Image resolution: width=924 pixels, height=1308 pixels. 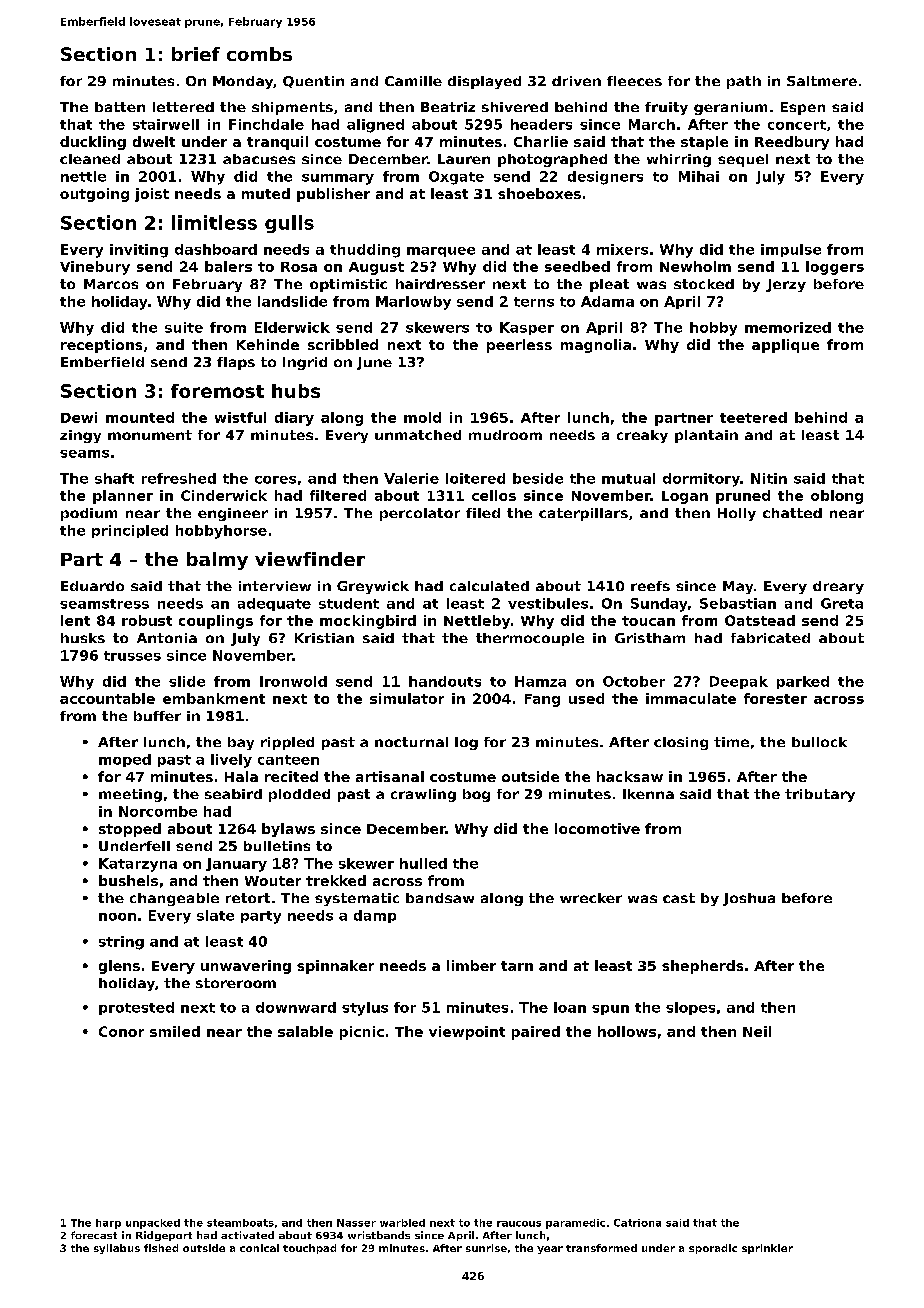 What do you see at coordinates (690, 1008) in the screenshot?
I see `slopes` at bounding box center [690, 1008].
